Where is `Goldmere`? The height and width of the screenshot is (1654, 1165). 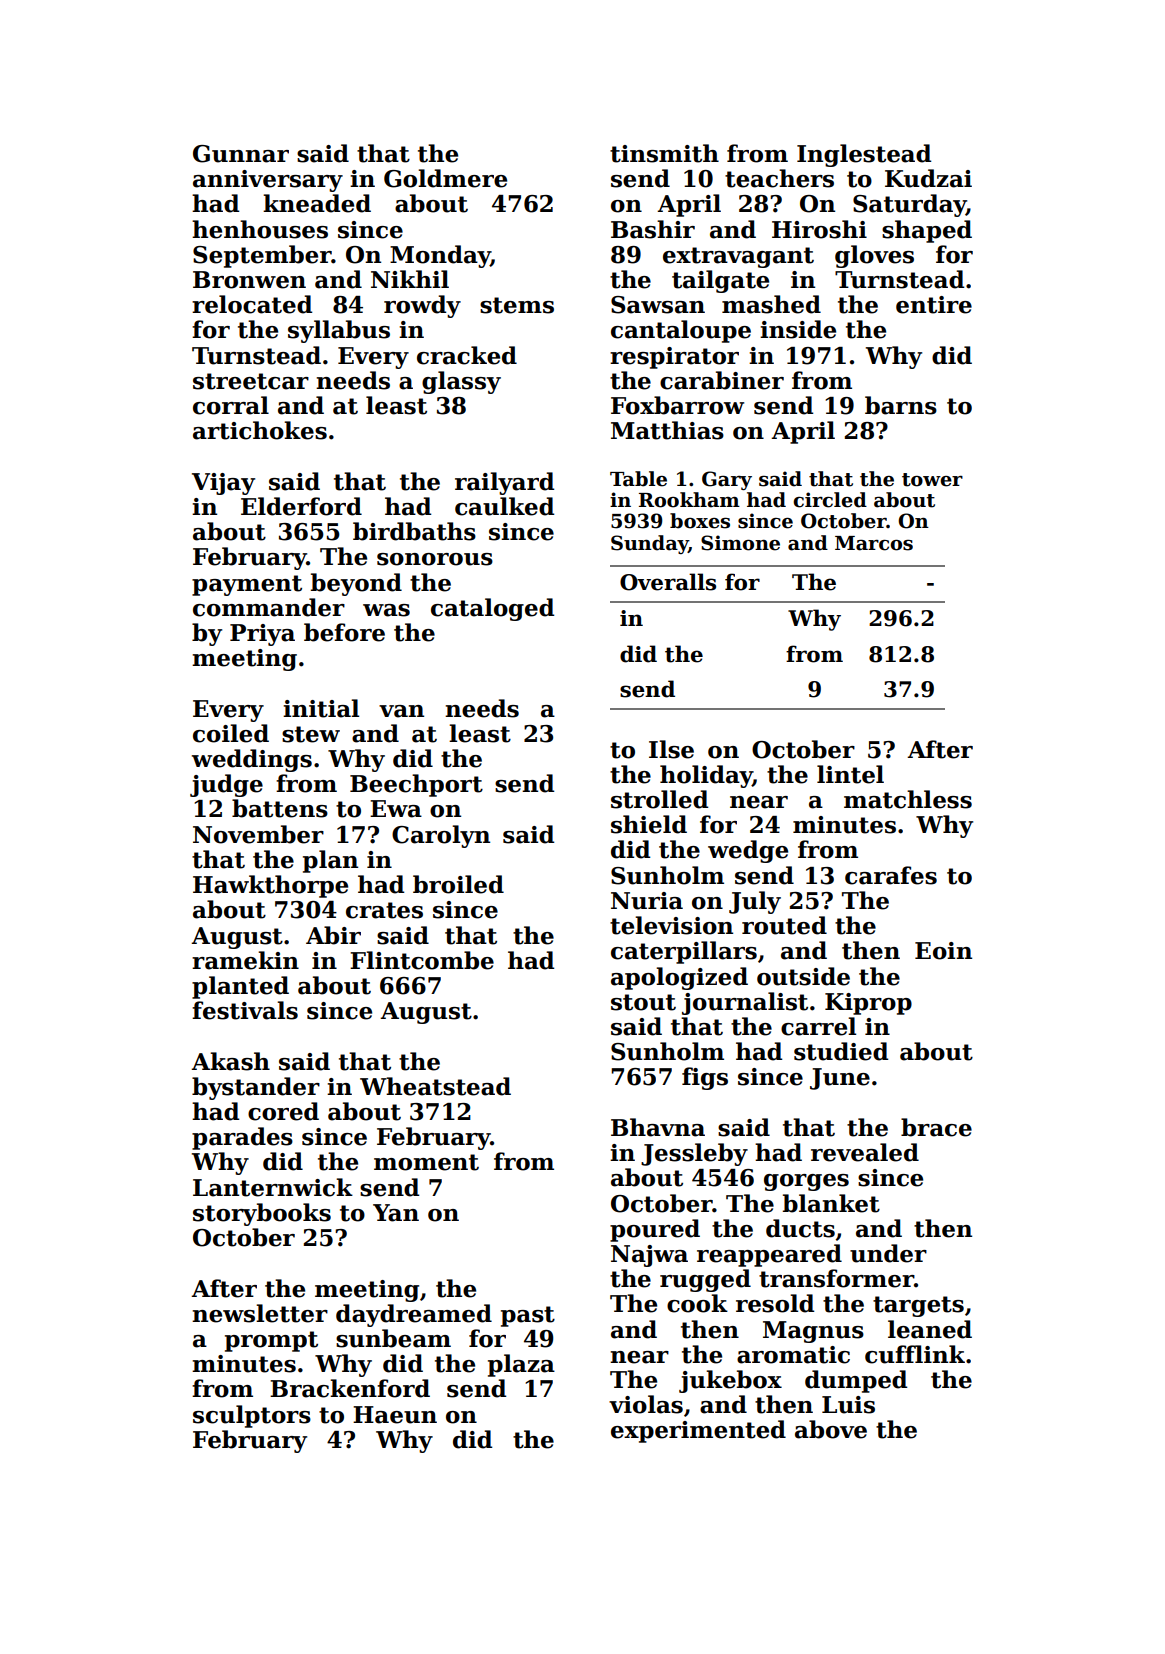
Goldmere is located at coordinates (445, 178).
